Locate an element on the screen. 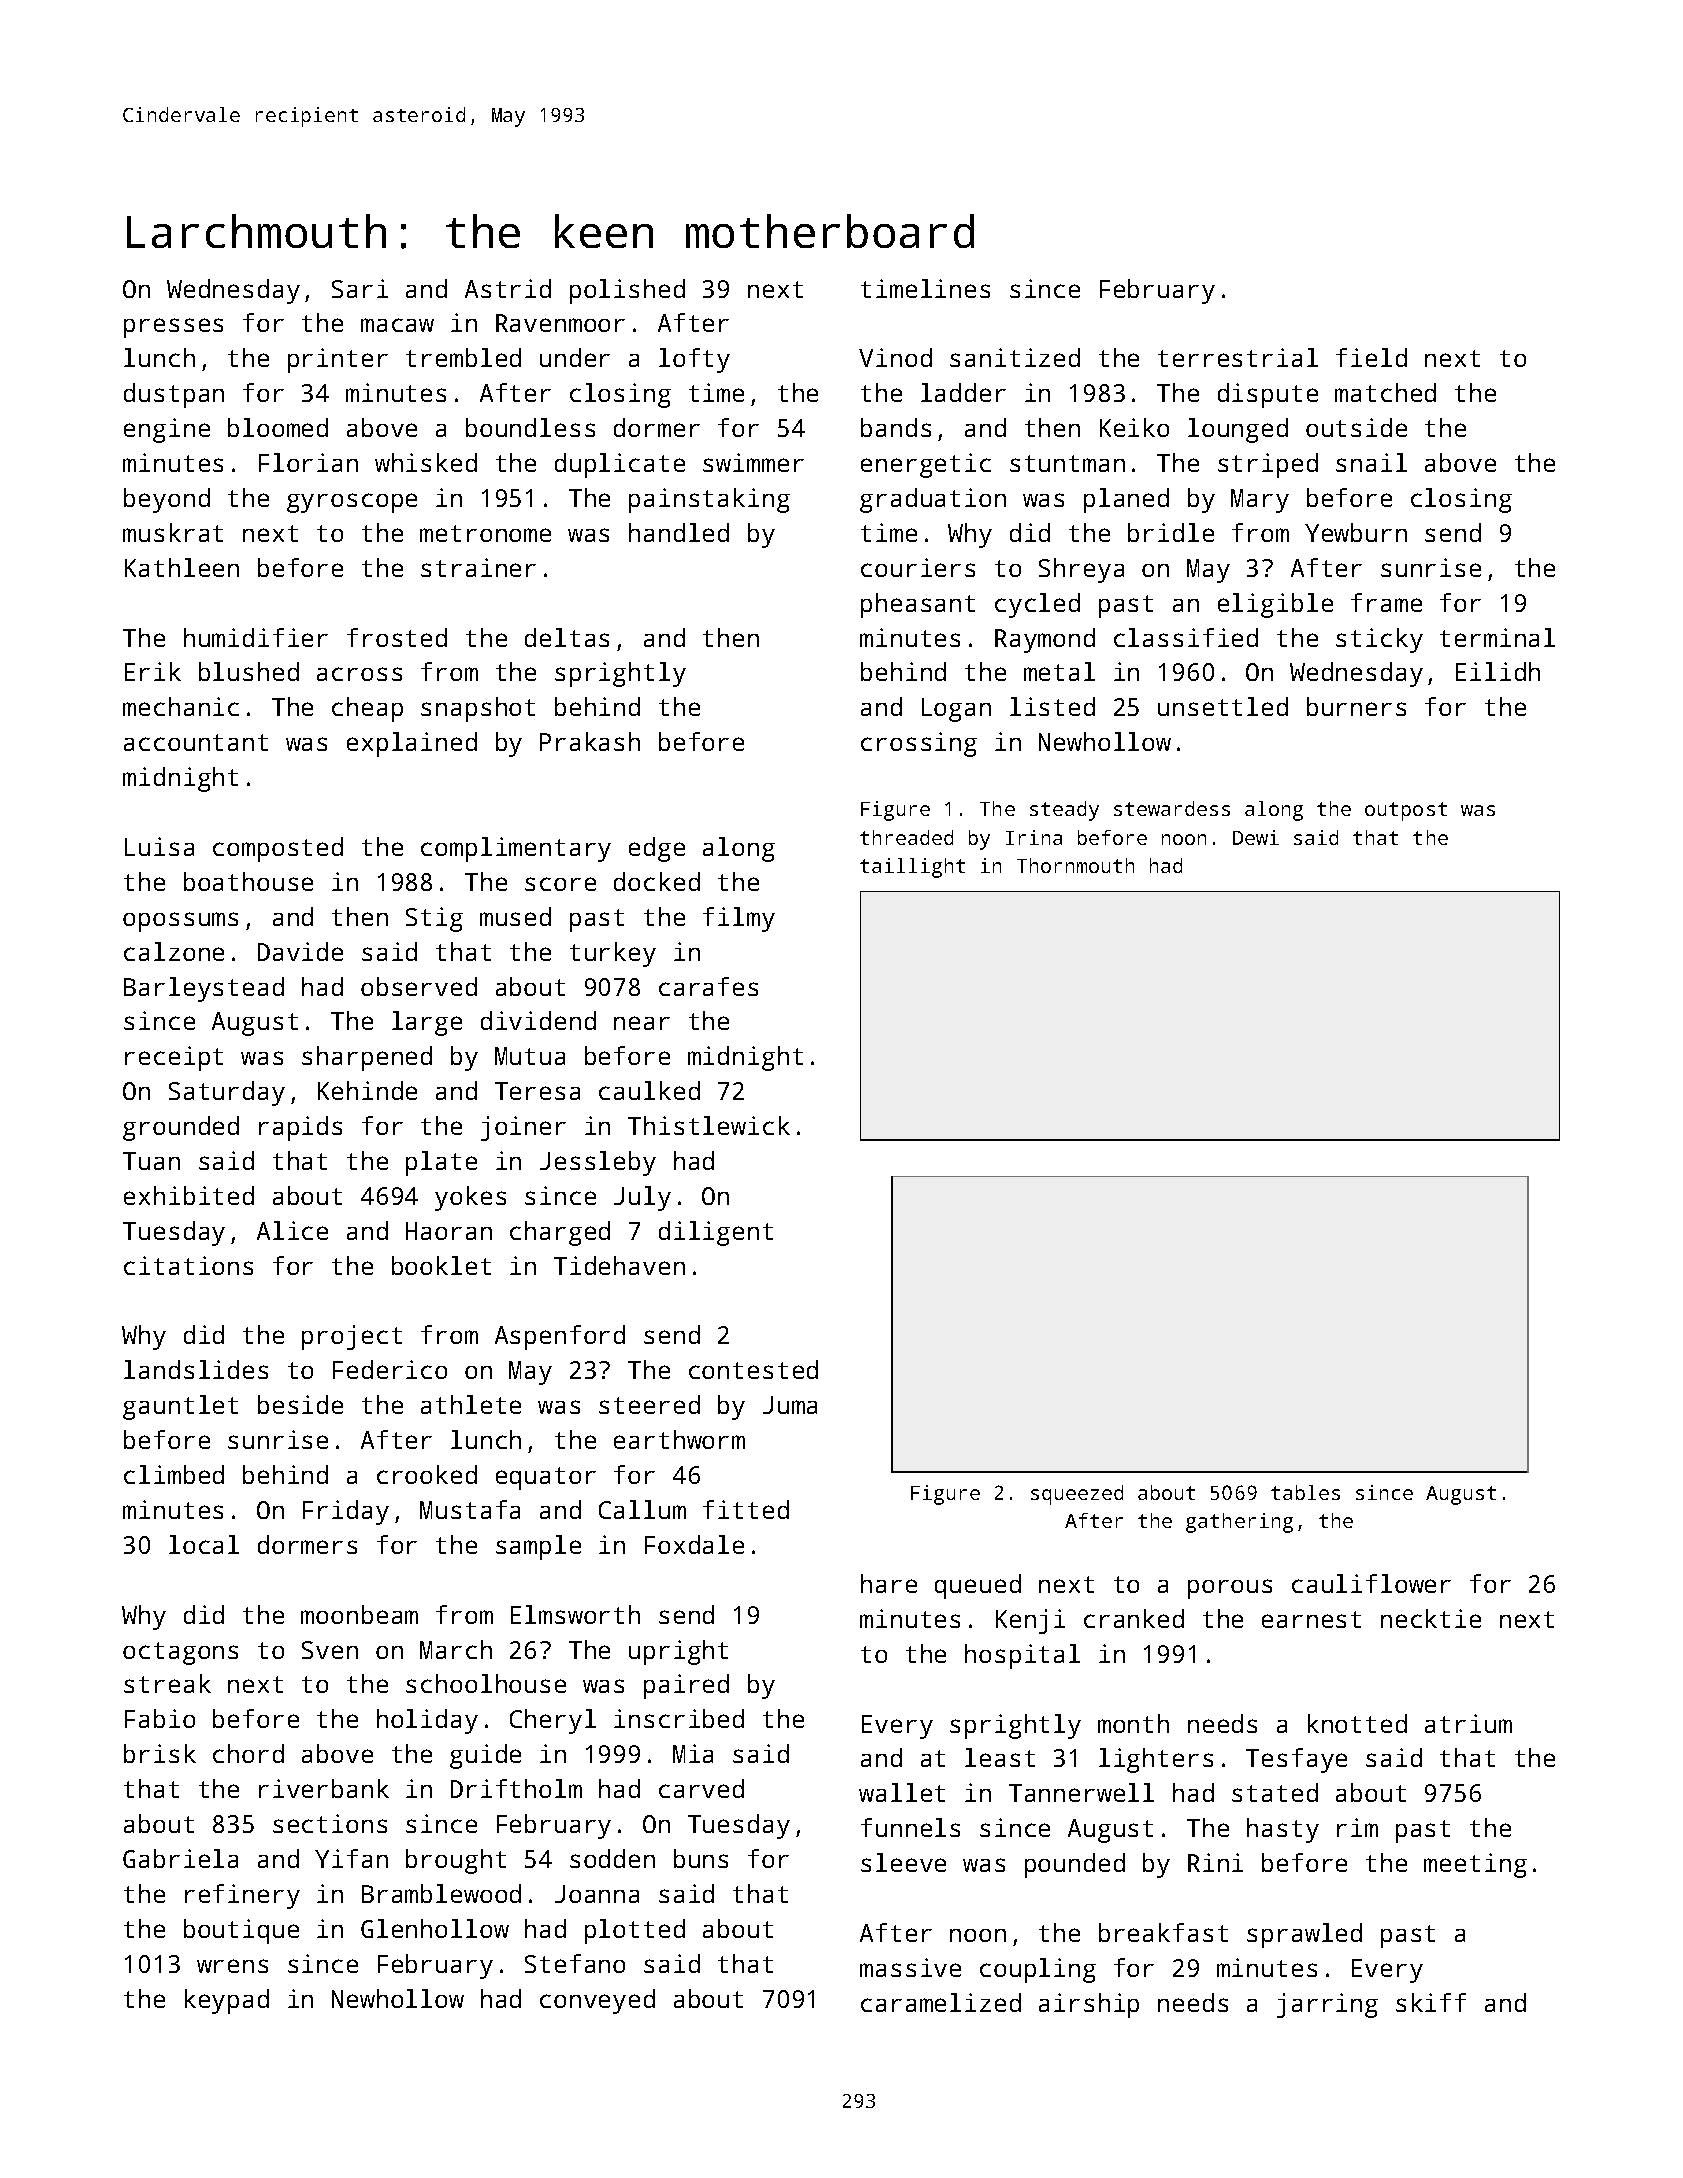 Image resolution: width=1683 pixels, height=2178 pixels. tables is located at coordinates (1305, 1492).
